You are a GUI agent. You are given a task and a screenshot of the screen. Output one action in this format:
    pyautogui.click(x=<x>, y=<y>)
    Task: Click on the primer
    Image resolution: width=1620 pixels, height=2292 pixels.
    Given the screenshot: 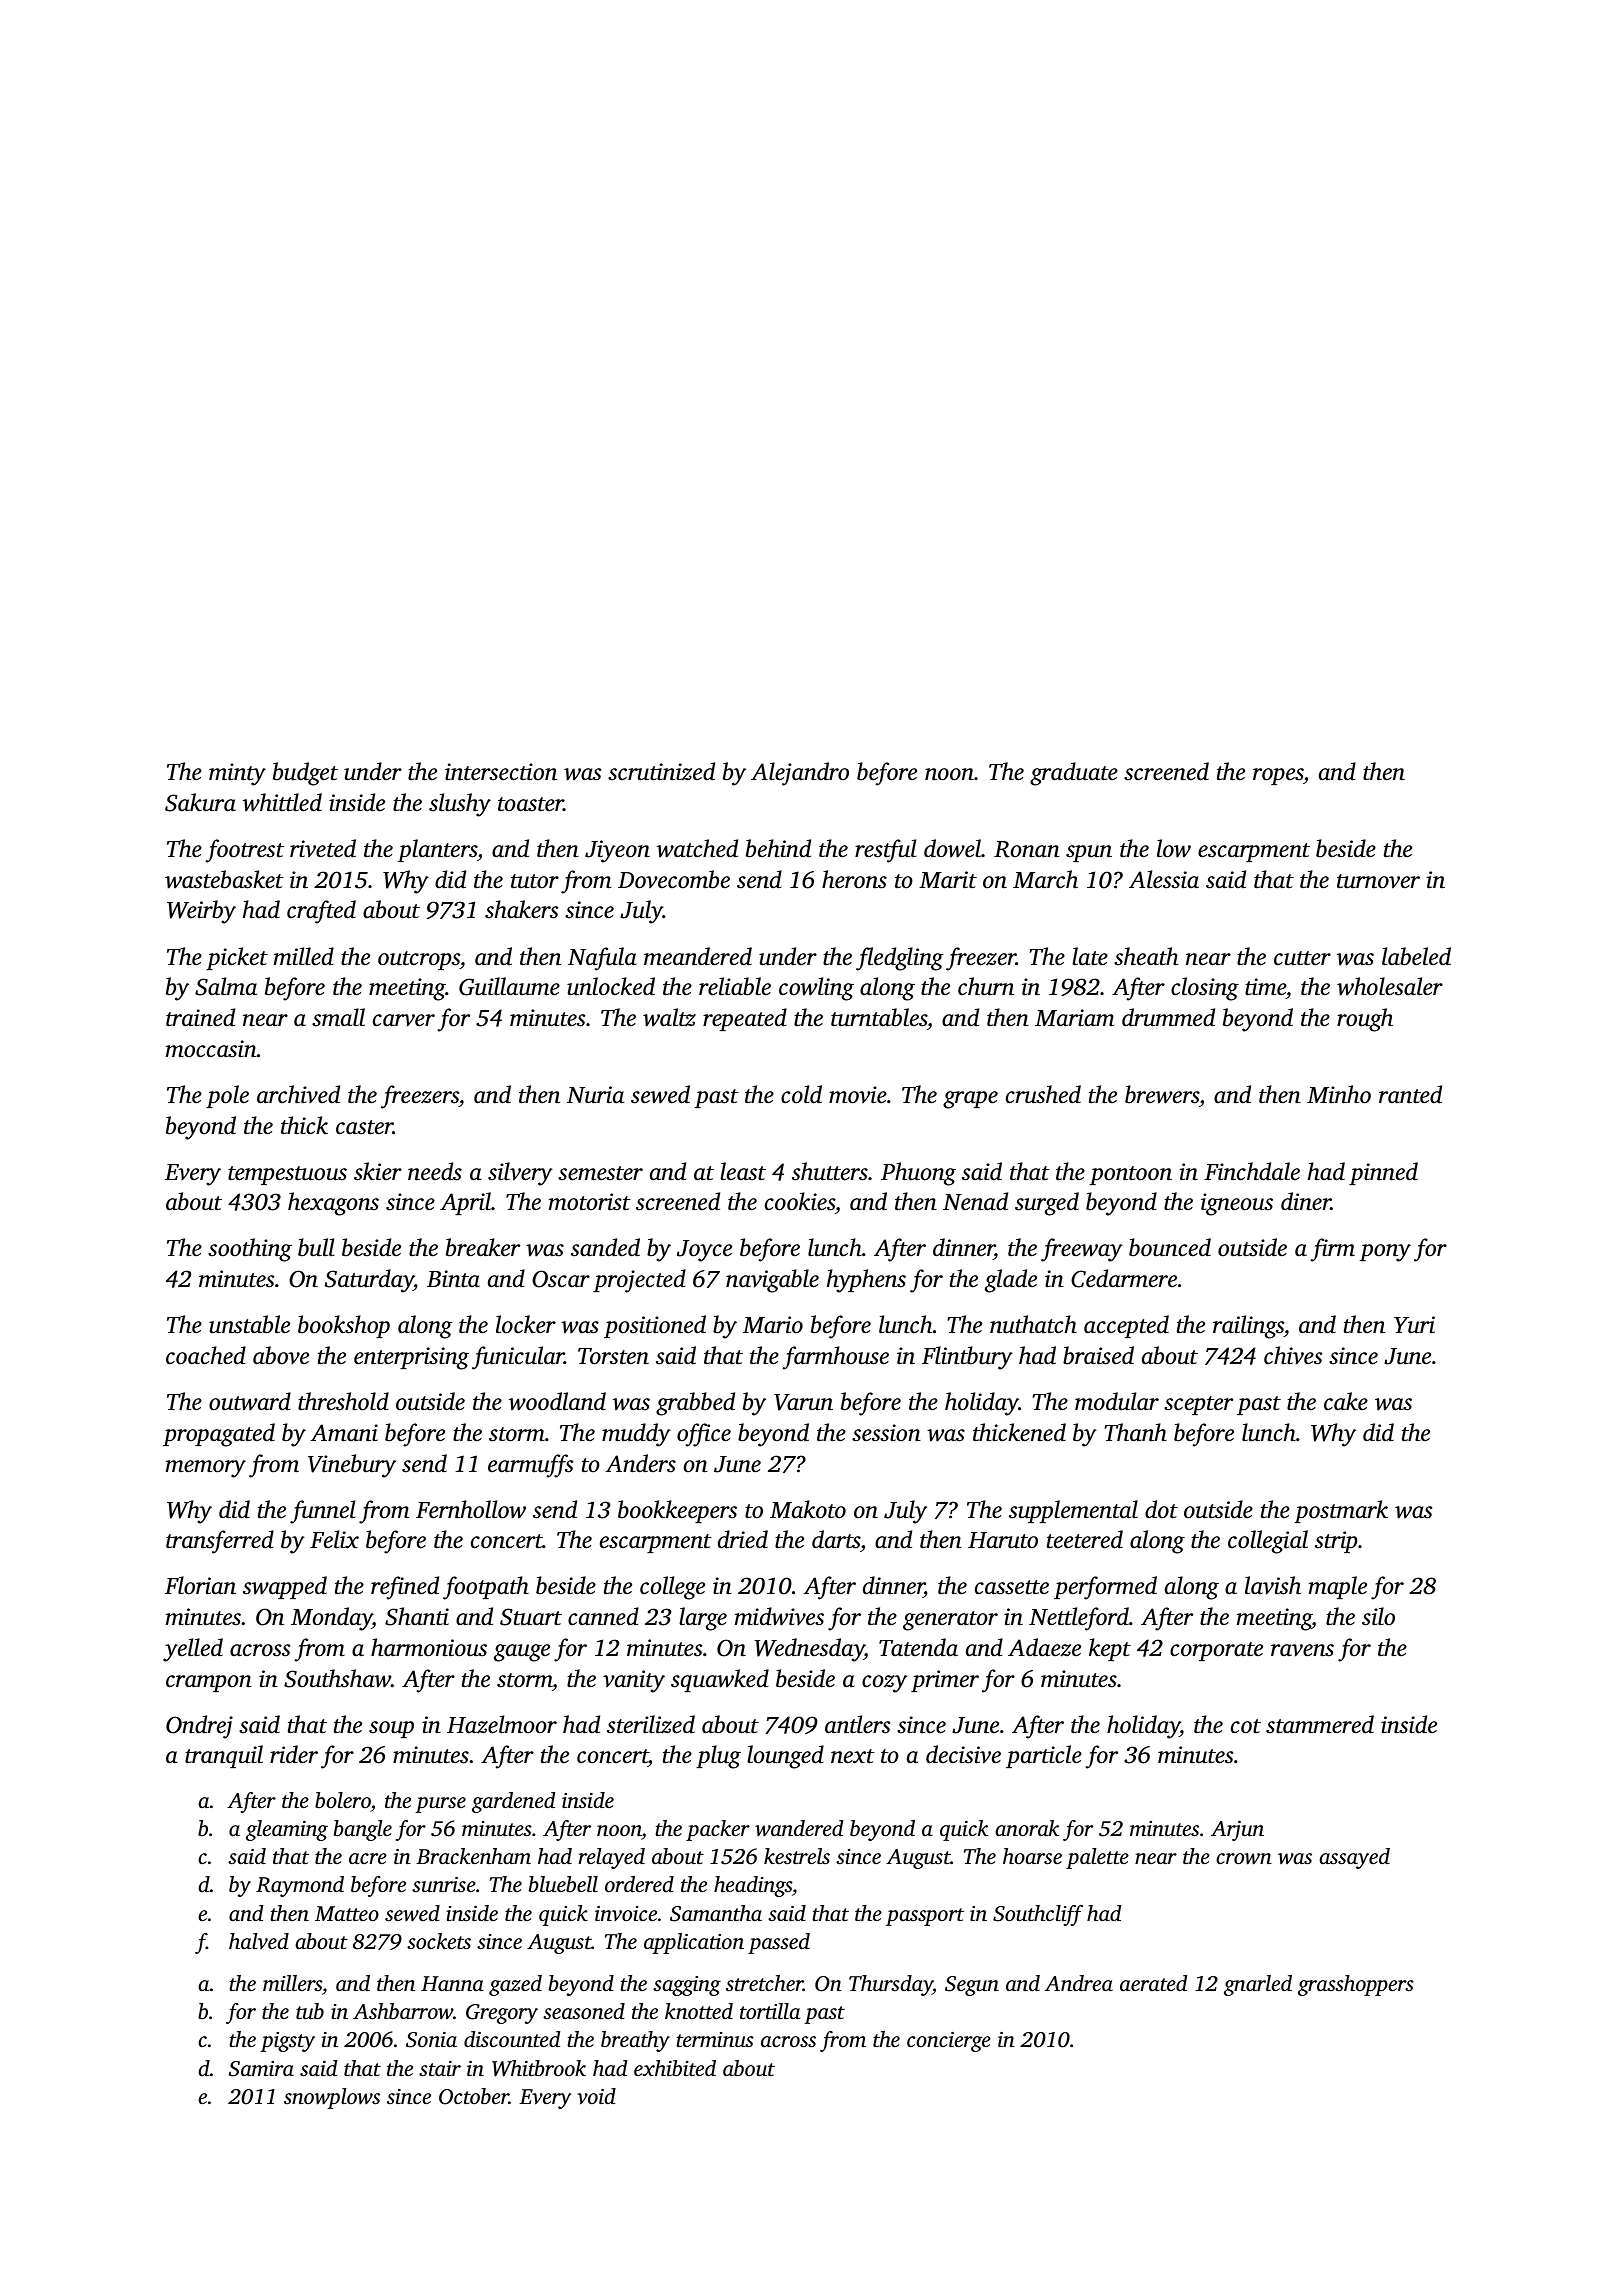 What is the action you would take?
    pyautogui.click(x=945, y=1681)
